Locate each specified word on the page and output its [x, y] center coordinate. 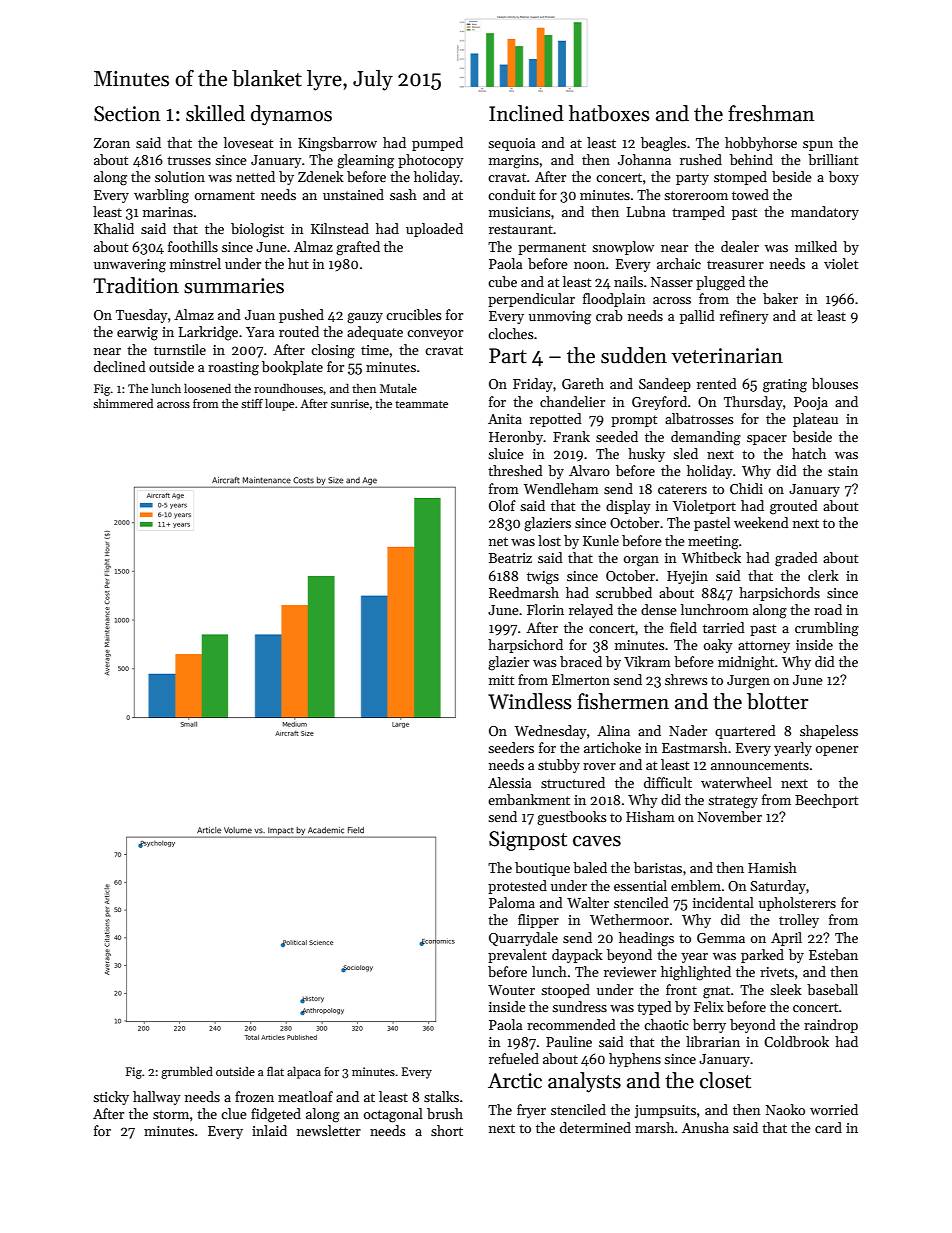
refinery [744, 317]
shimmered [123, 403]
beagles [663, 144]
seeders [511, 747]
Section [127, 114]
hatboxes [609, 113]
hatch [809, 453]
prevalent [517, 956]
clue [234, 1113]
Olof [502, 505]
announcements [760, 765]
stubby [559, 766]
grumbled [187, 1073]
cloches [511, 333]
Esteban [833, 954]
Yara [260, 332]
